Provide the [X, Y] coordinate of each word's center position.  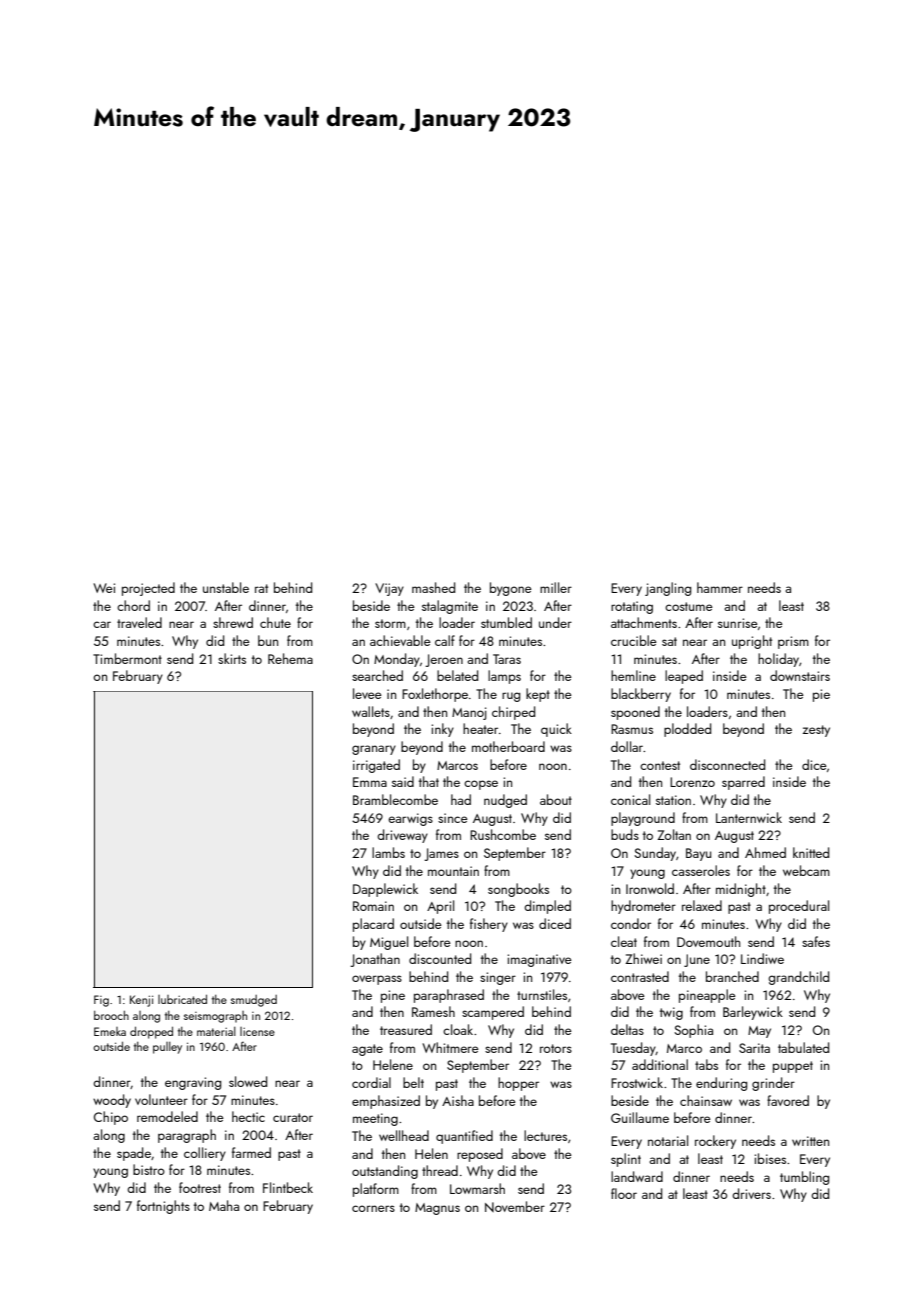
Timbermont [127, 658]
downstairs [800, 675]
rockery [715, 1142]
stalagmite [450, 607]
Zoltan [674, 834]
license [257, 1031]
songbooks [518, 890]
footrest [200, 1187]
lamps [504, 677]
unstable [226, 587]
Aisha [458, 1100]
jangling [668, 589]
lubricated [182, 999]
